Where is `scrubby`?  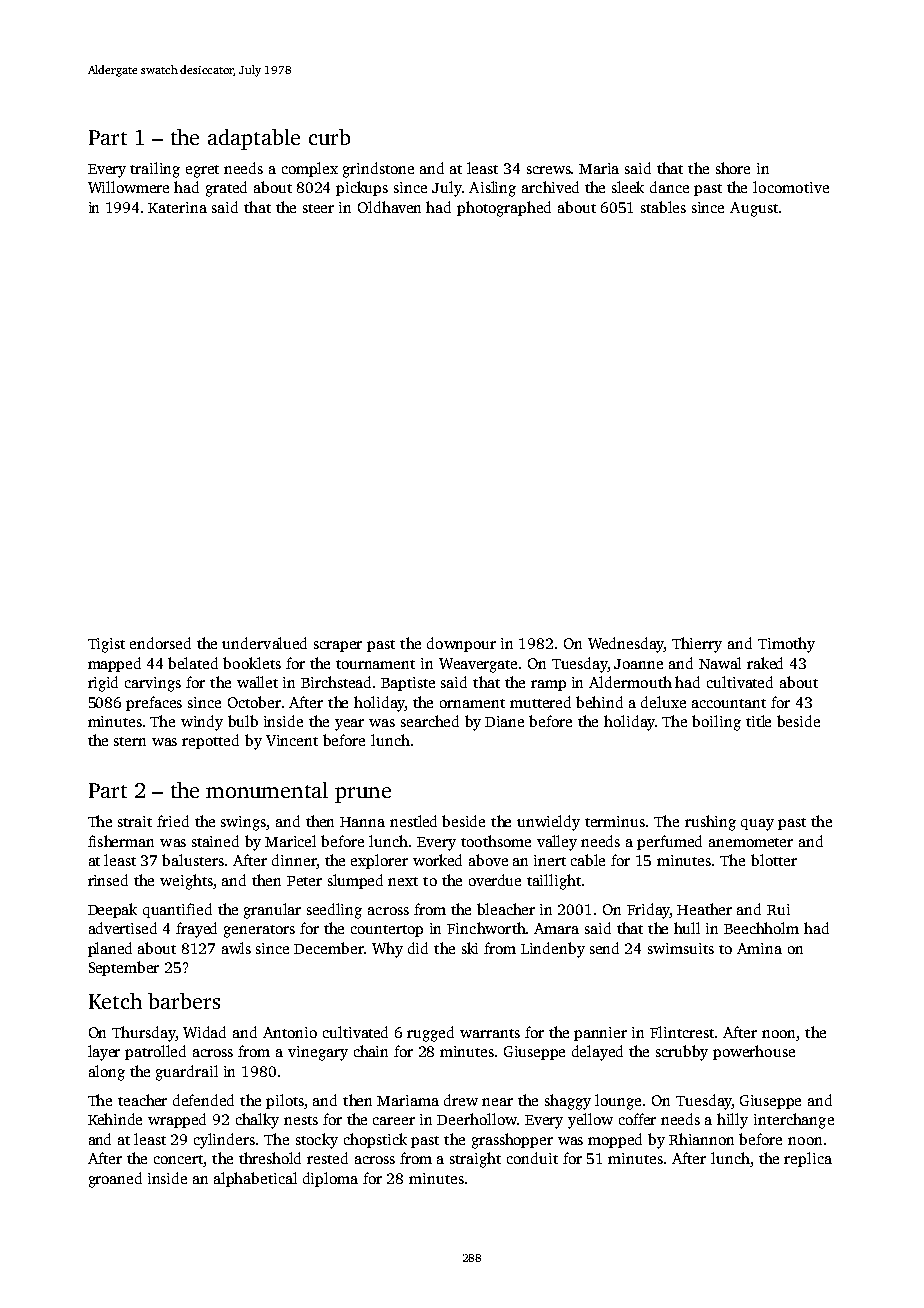 scrubby is located at coordinates (682, 1053).
